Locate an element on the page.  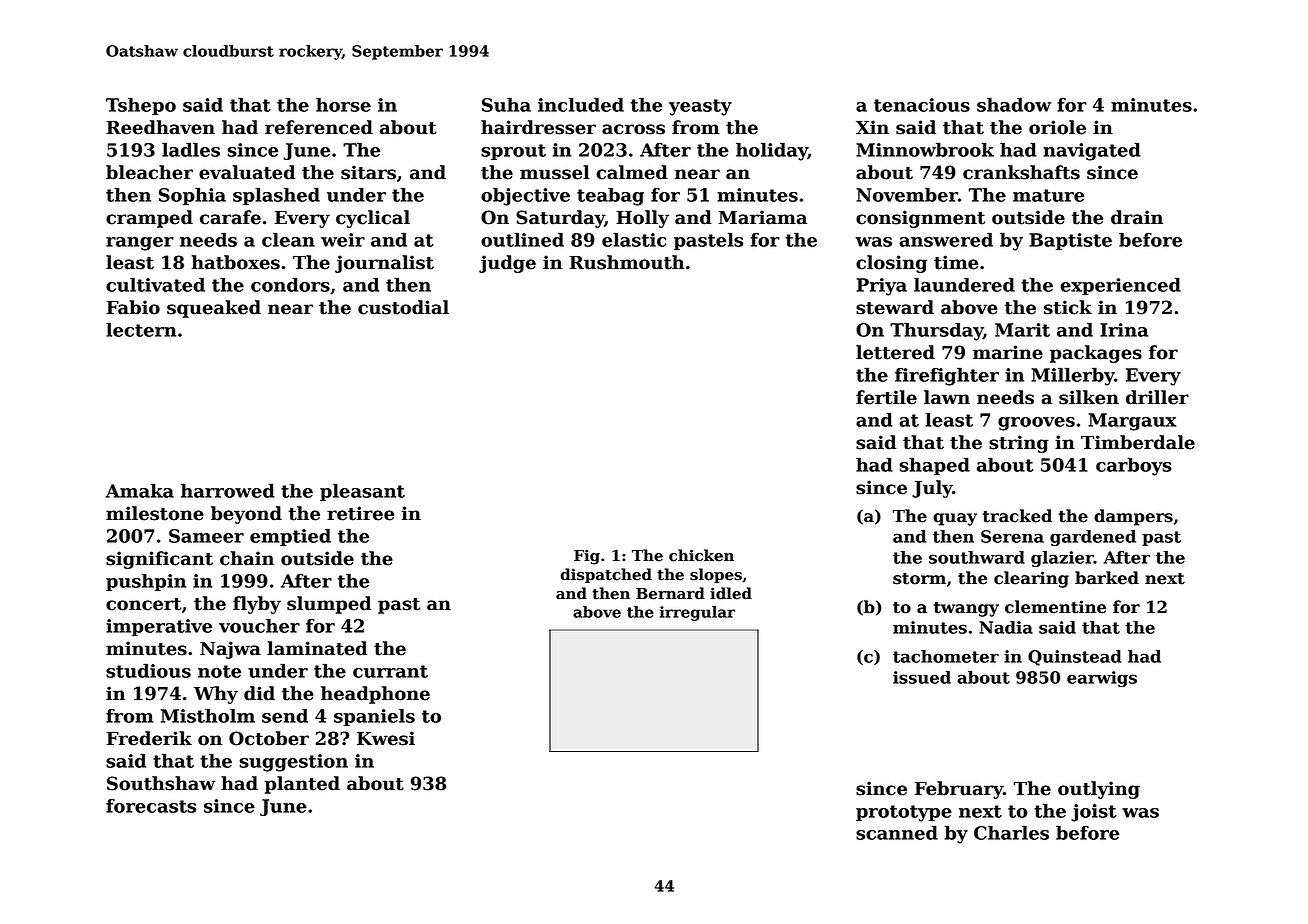
Rushmouth is located at coordinates (627, 262).
